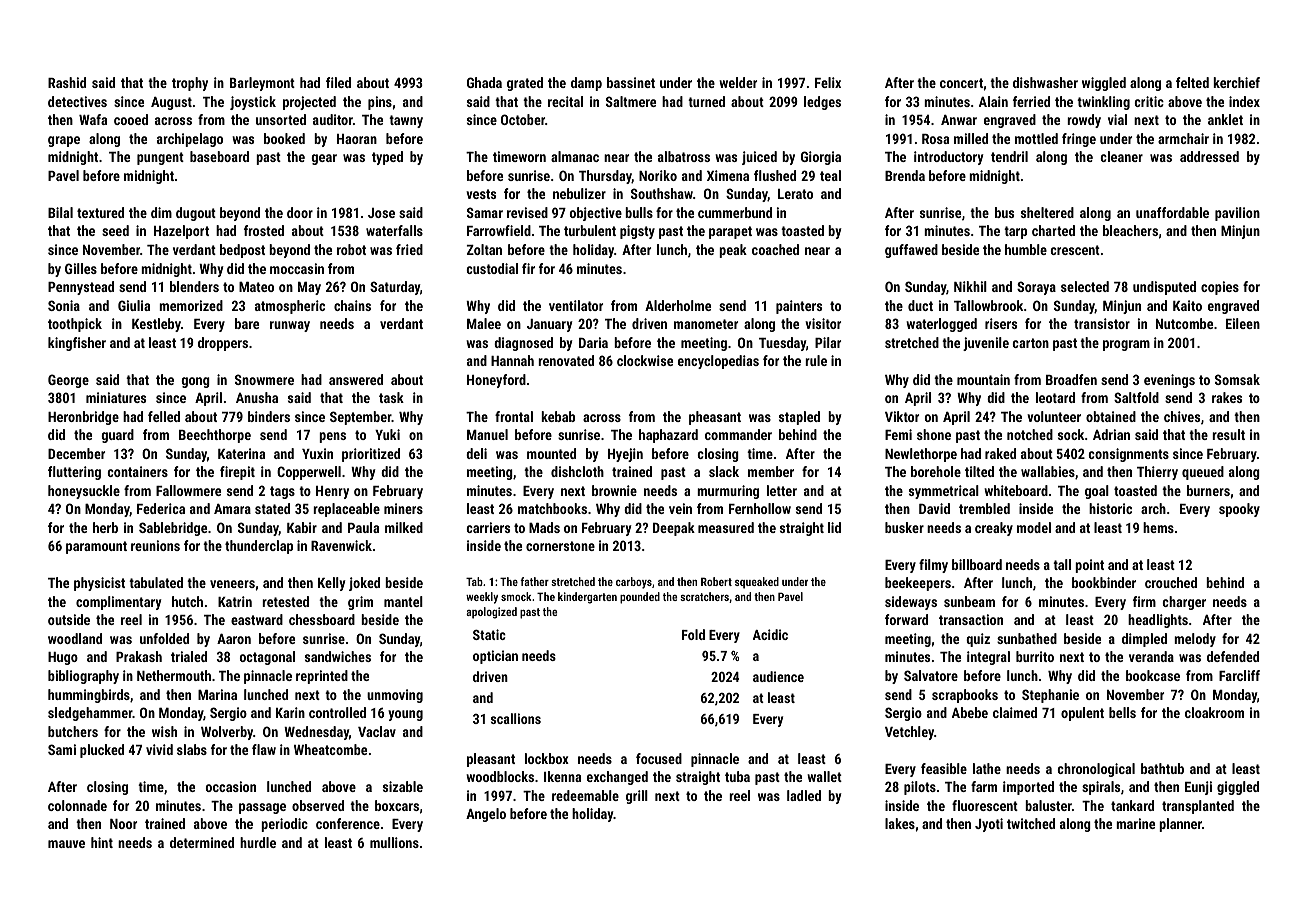  Describe the element at coordinates (737, 776) in the image. I see `tuba` at that location.
